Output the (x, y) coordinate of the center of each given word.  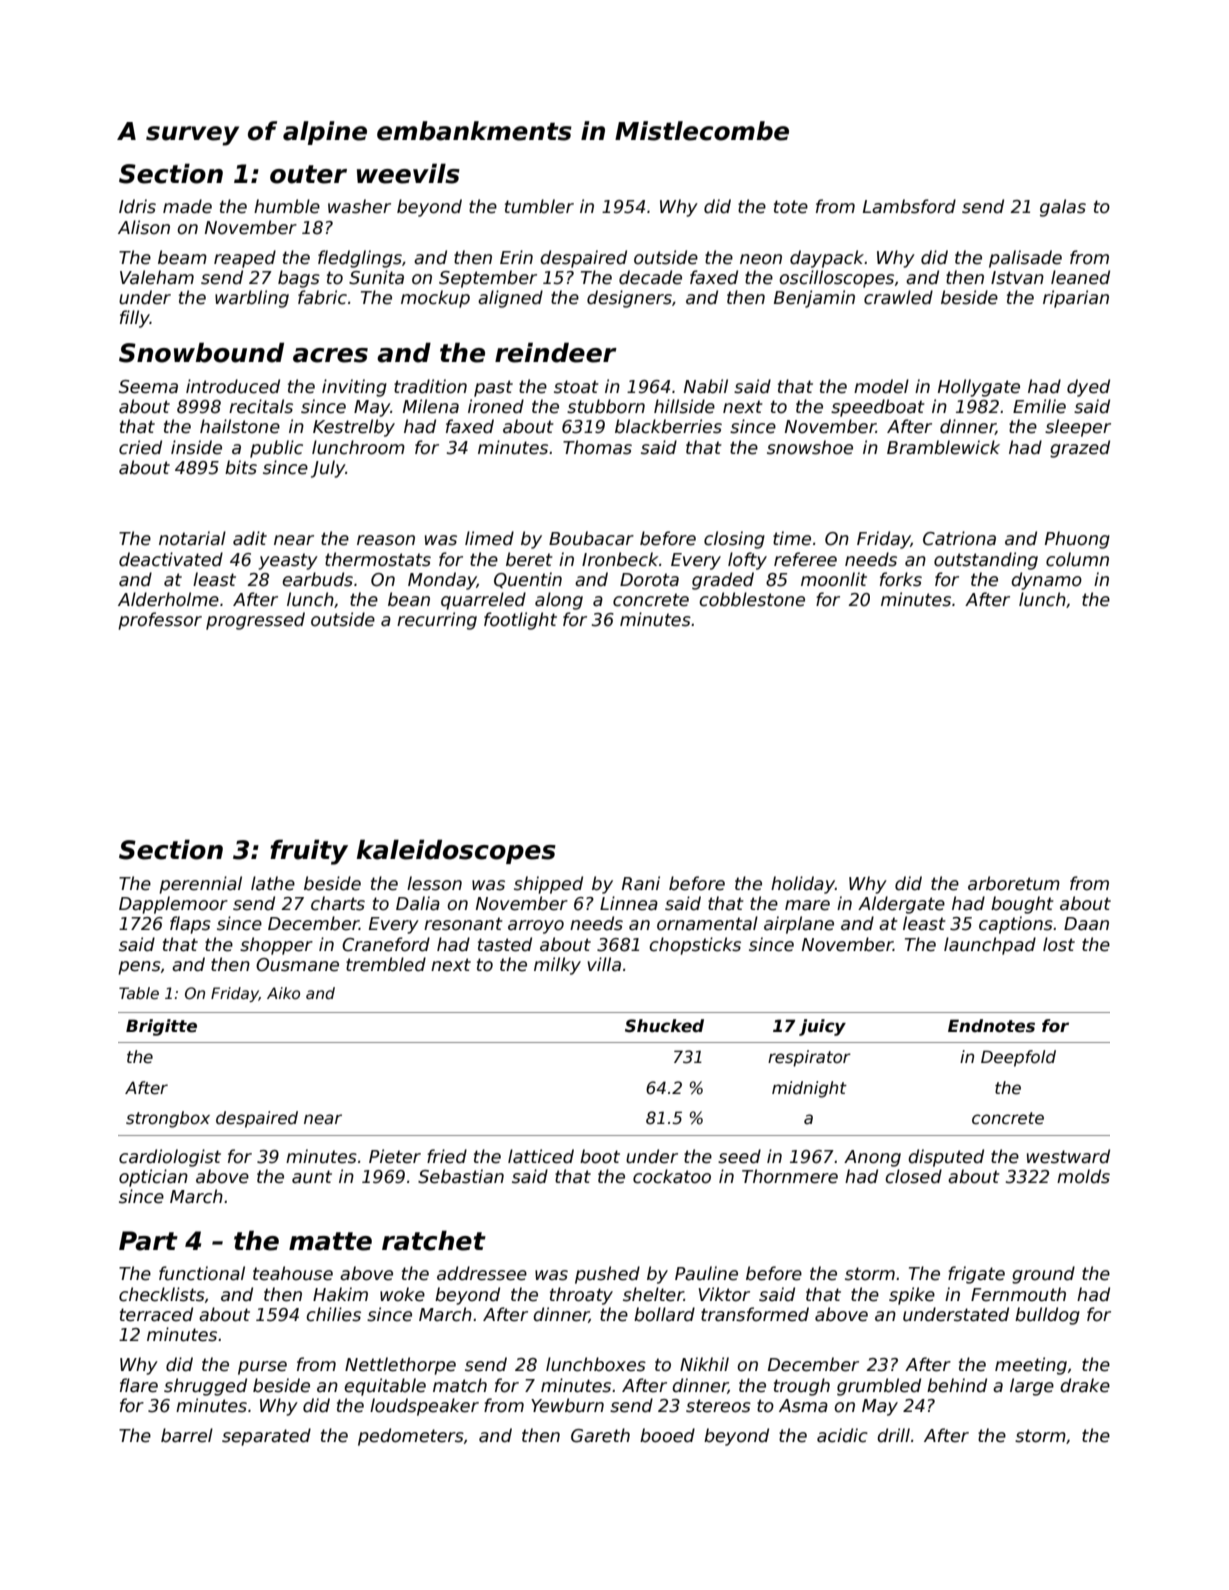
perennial (200, 885)
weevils (408, 173)
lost (1059, 944)
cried (140, 447)
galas (1063, 208)
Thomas (597, 447)
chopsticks (695, 946)
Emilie (1039, 406)
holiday (803, 885)
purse (262, 1368)
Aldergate (901, 905)
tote (791, 207)
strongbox (168, 1119)
